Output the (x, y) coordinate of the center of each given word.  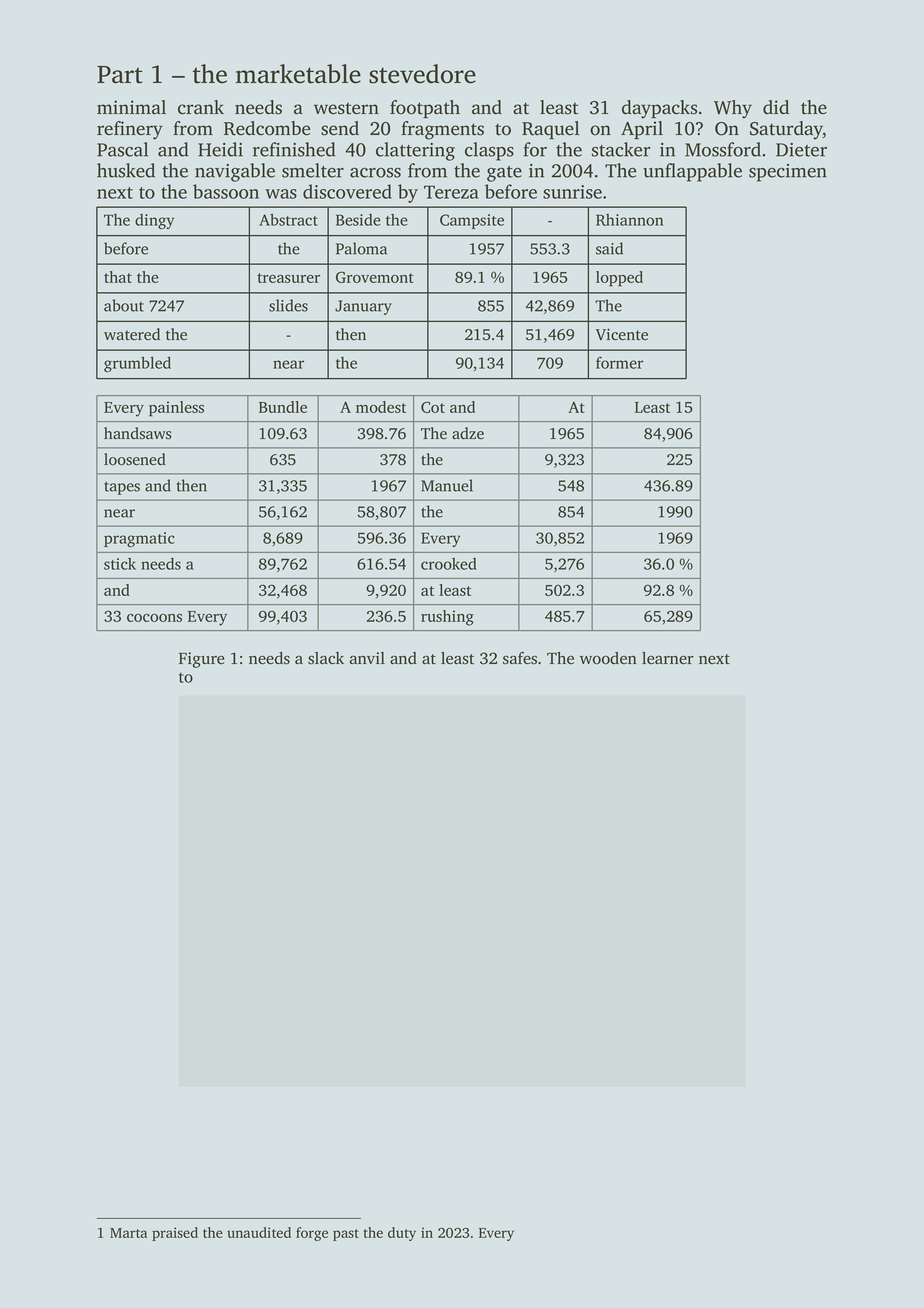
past (346, 1235)
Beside (358, 220)
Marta (128, 1233)
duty (402, 1234)
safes (520, 658)
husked (126, 170)
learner (668, 658)
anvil (367, 658)
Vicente (622, 334)
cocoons (154, 617)
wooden (608, 658)
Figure (202, 660)
